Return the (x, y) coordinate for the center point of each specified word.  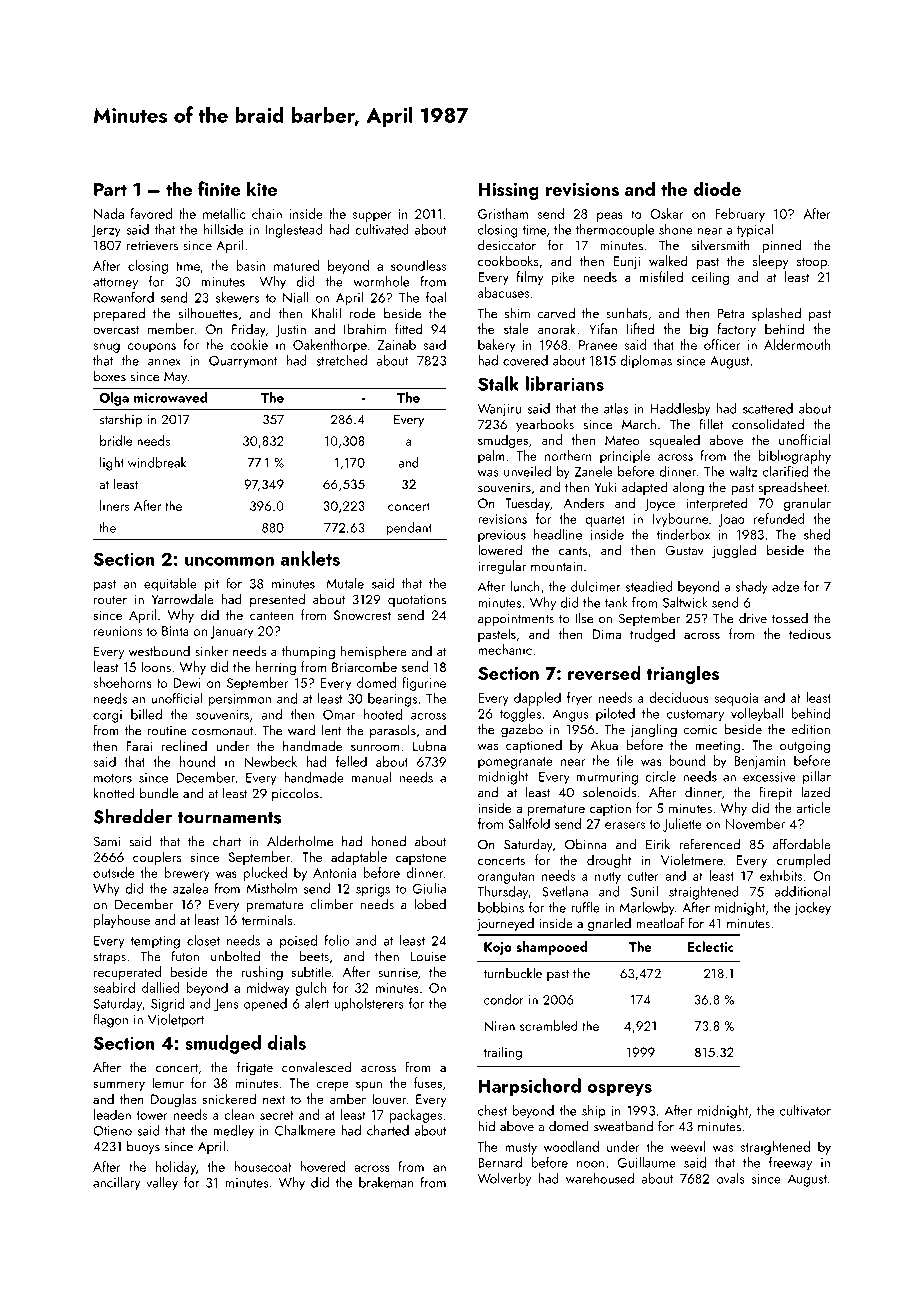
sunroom (375, 747)
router (110, 600)
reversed (604, 673)
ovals (731, 1178)
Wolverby (504, 1180)
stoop (812, 263)
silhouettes (208, 313)
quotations (417, 601)
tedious (810, 633)
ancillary (116, 1184)
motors (113, 778)
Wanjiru (499, 410)
